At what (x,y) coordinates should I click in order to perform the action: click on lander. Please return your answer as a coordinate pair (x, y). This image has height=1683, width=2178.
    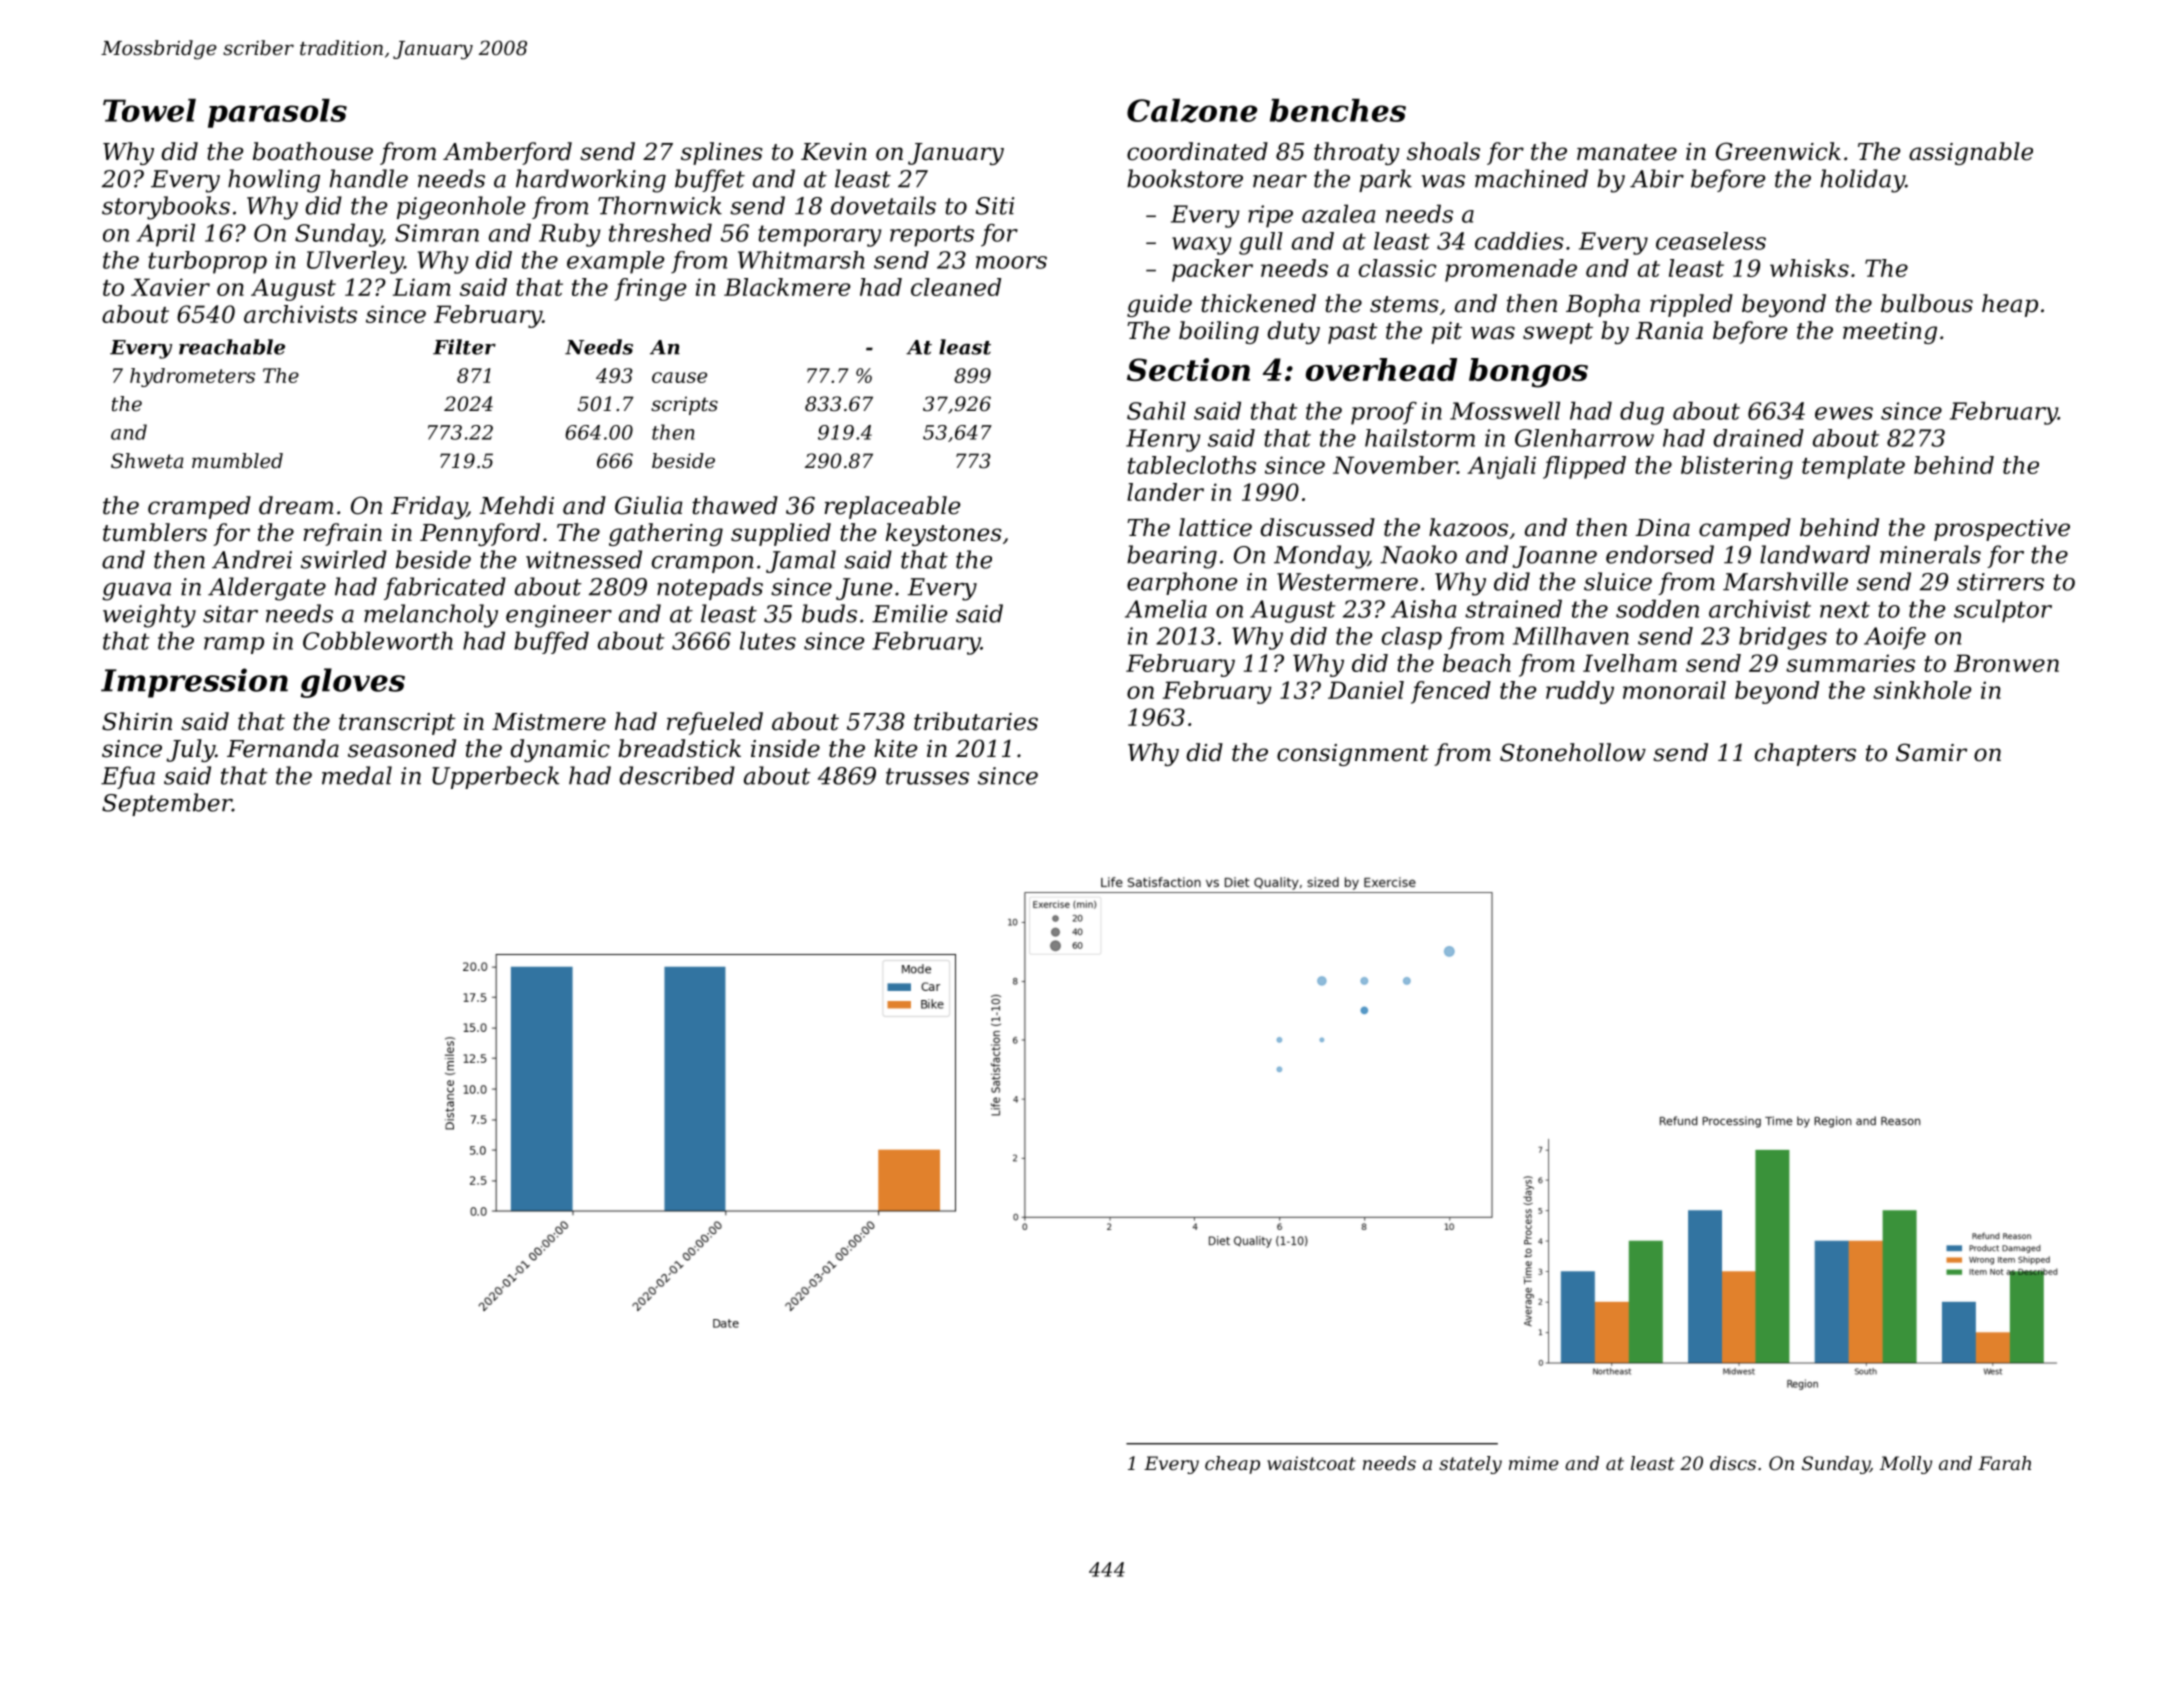
    Looking at the image, I should click on (1165, 492).
